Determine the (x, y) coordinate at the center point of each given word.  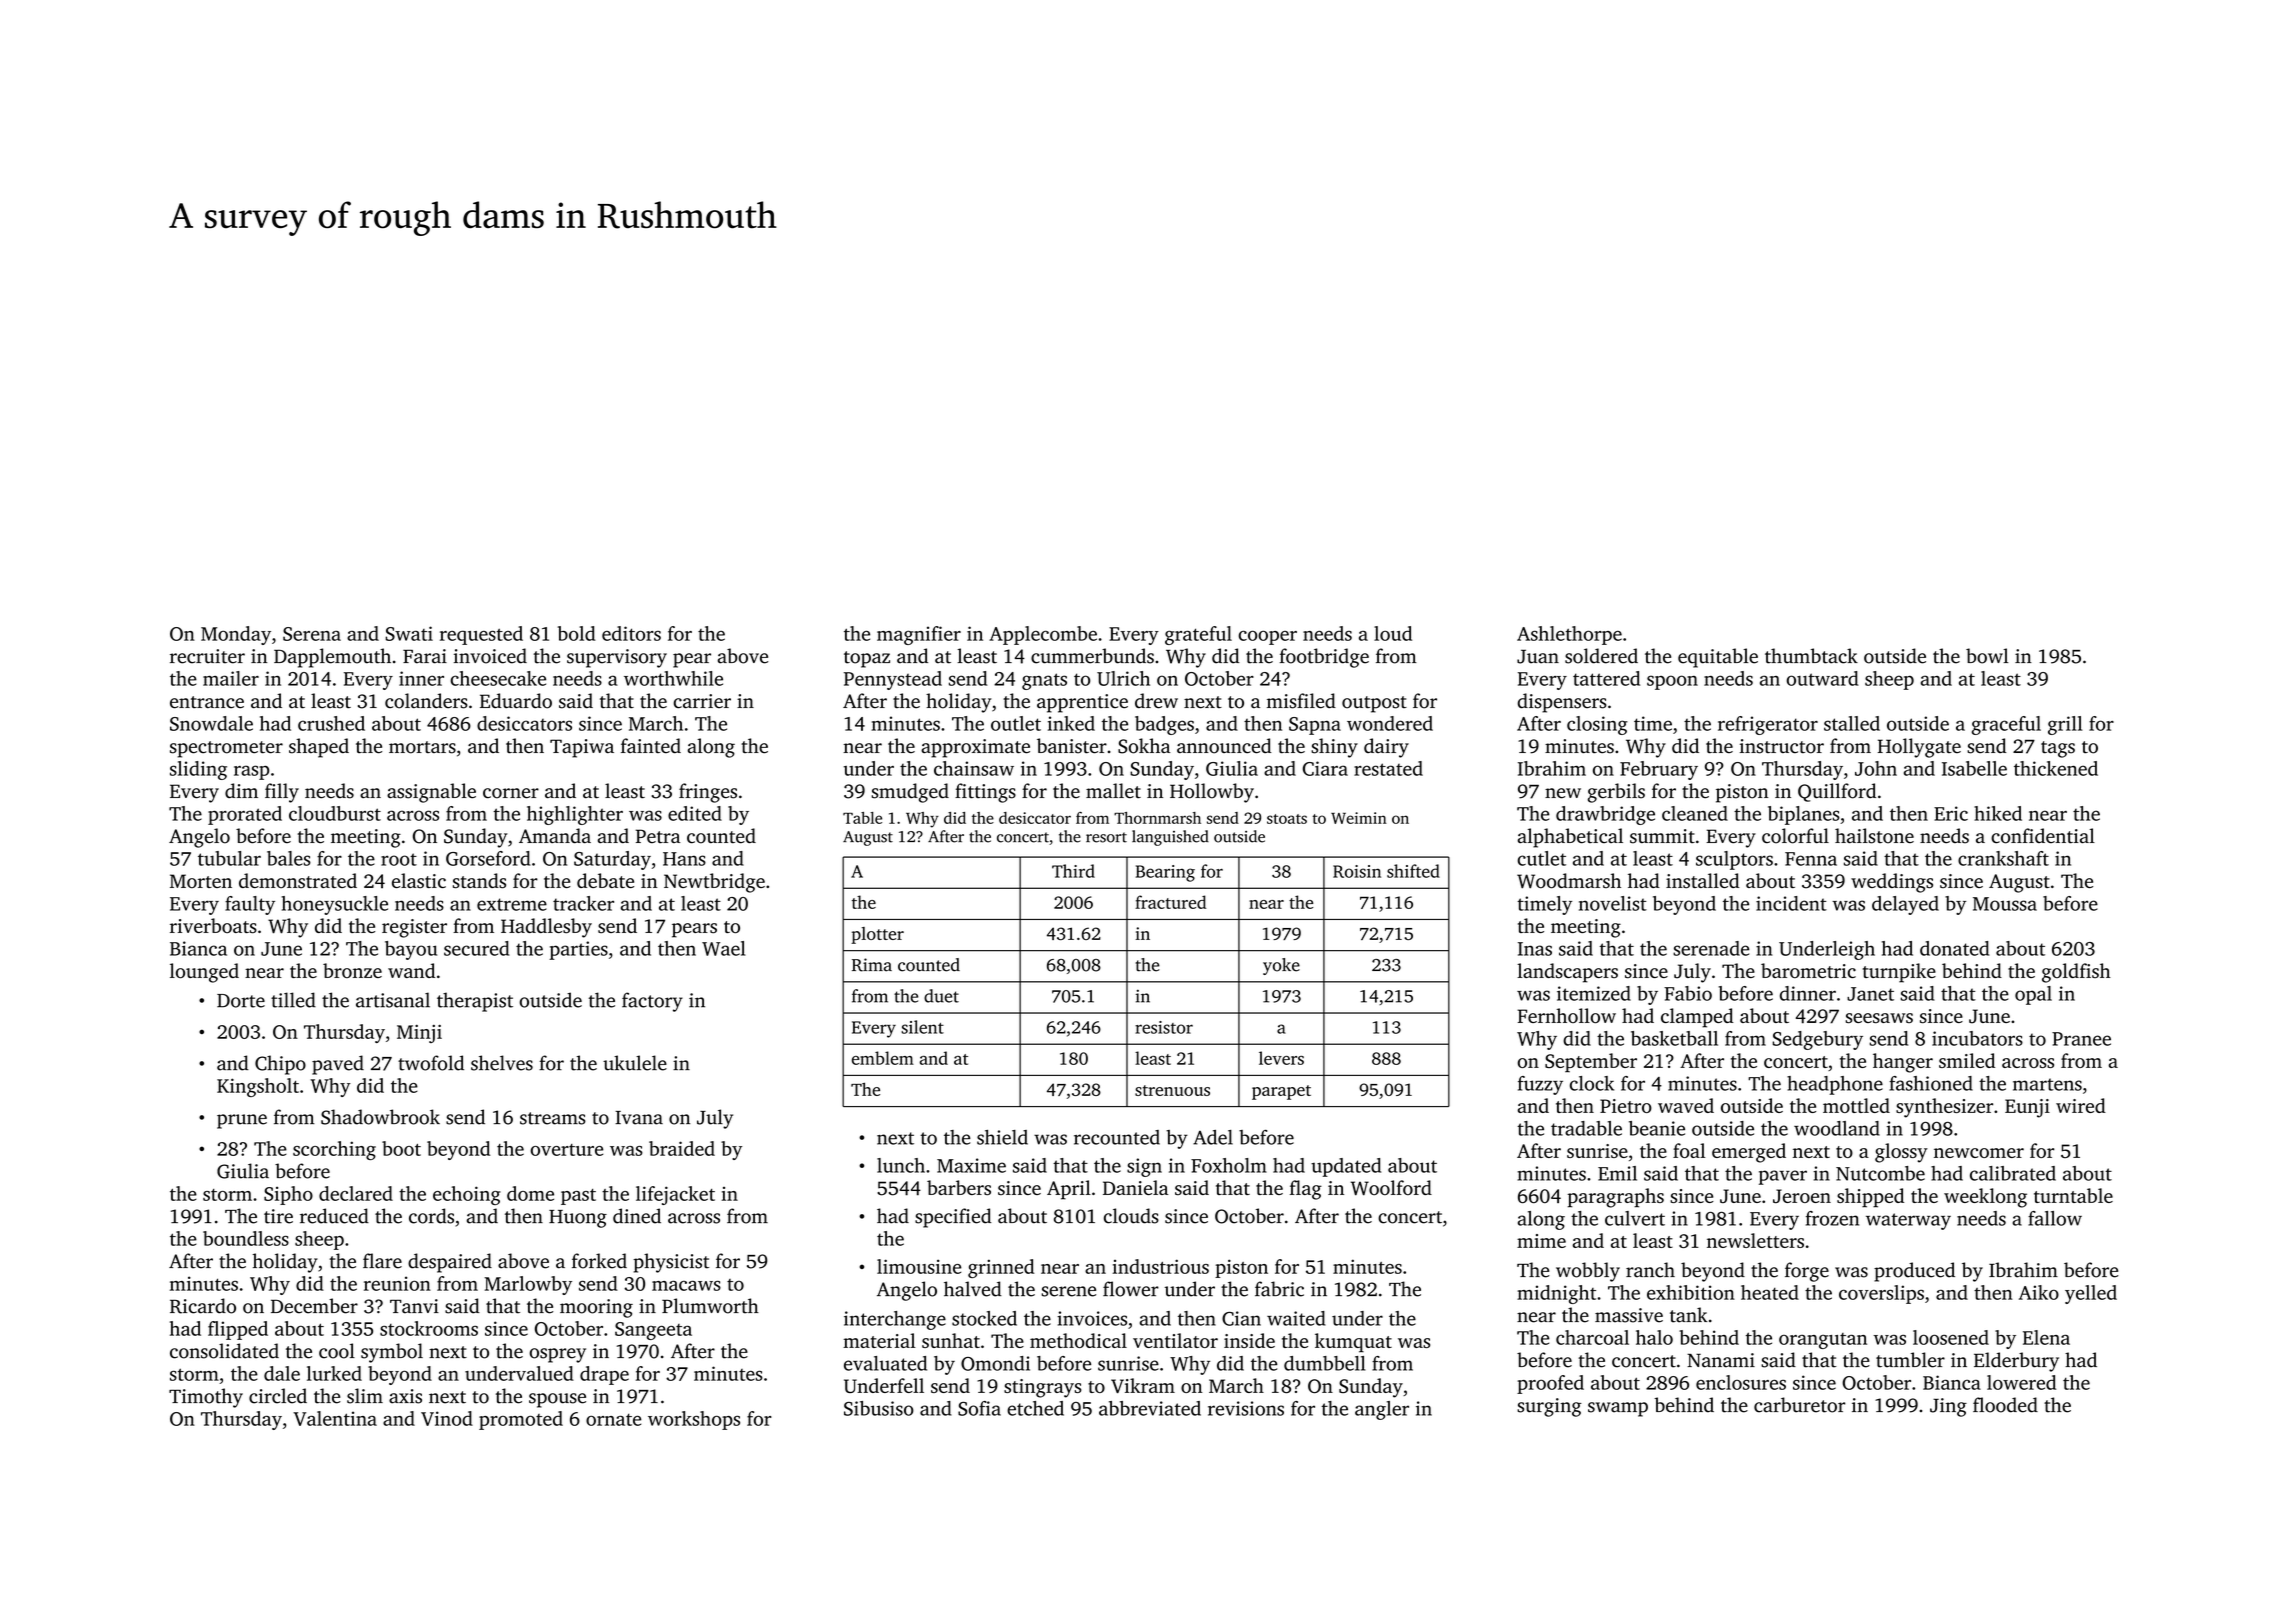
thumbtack (1811, 656)
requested (481, 635)
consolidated (224, 1351)
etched (1035, 1408)
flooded (2005, 1405)
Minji (419, 1034)
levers (1281, 1058)
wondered (1390, 723)
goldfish (2076, 973)
